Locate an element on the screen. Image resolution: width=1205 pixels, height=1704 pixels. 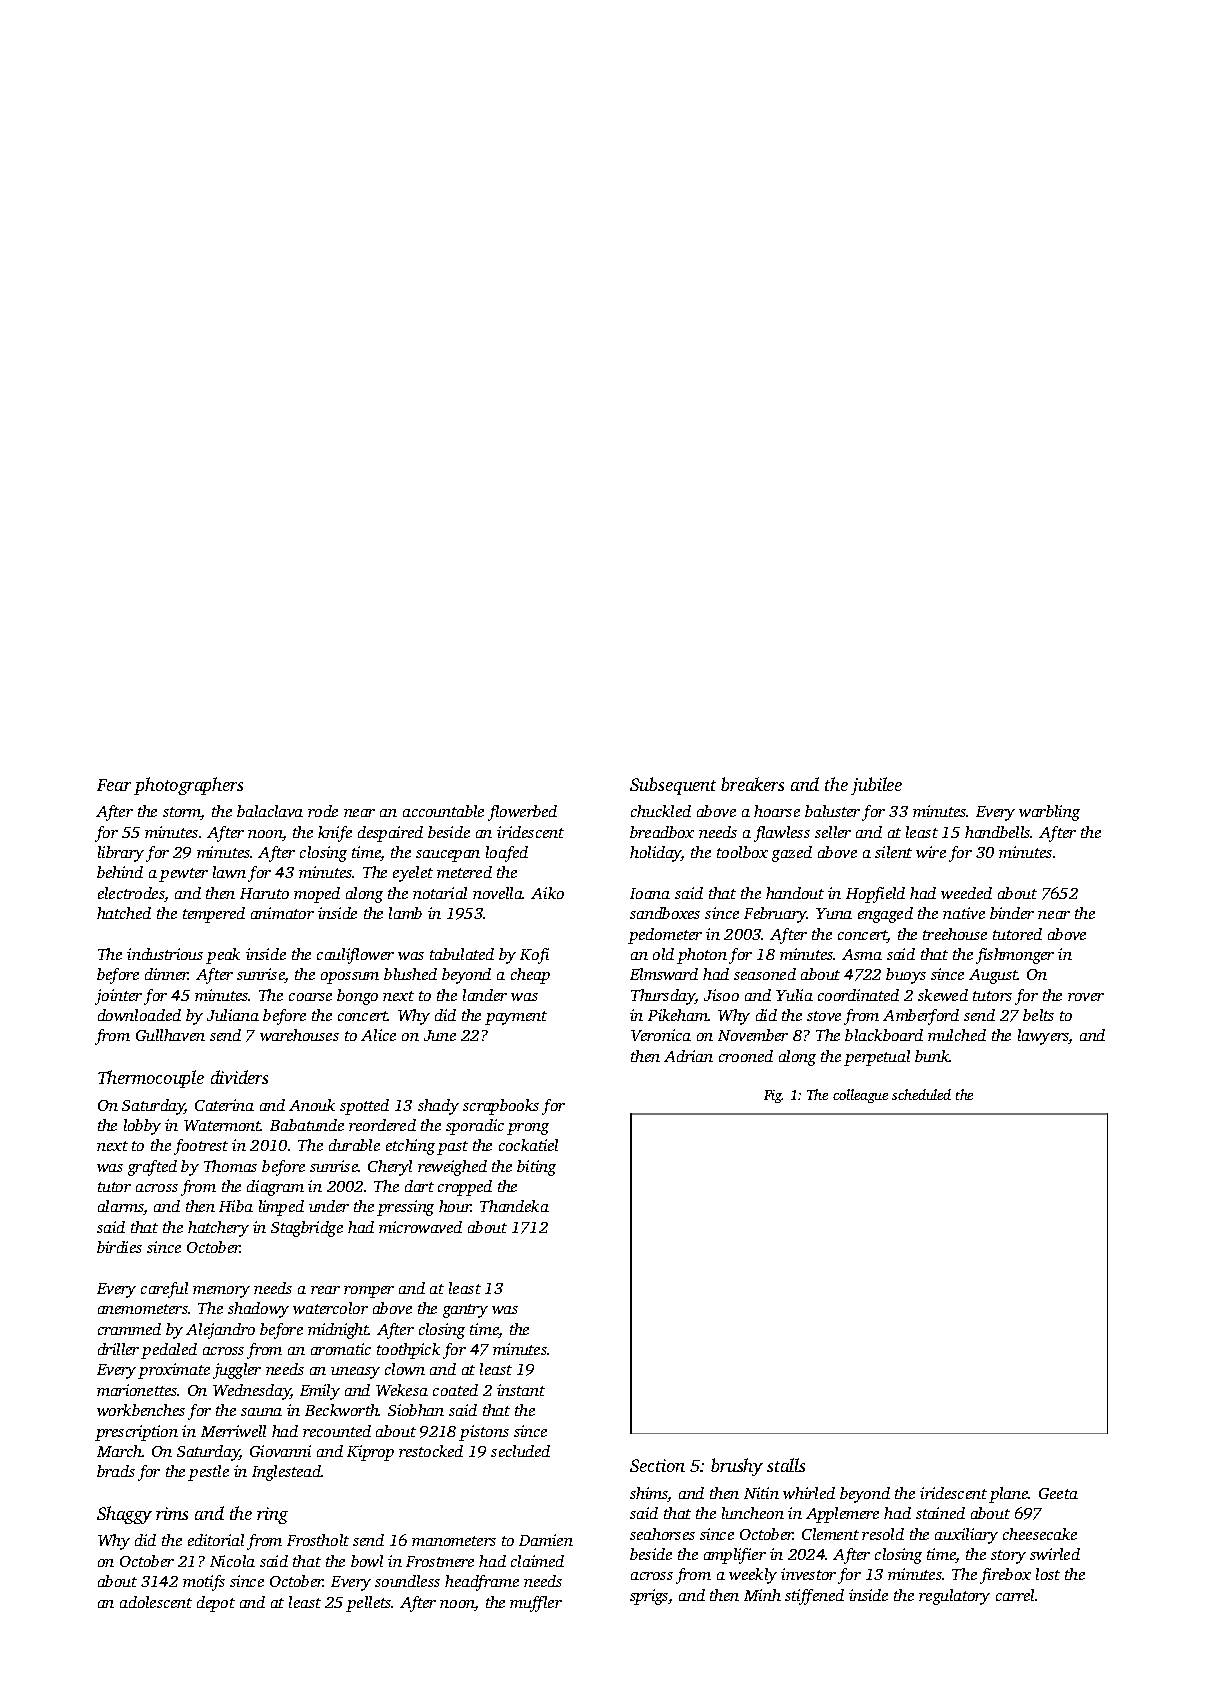
pellets is located at coordinates (368, 1604).
